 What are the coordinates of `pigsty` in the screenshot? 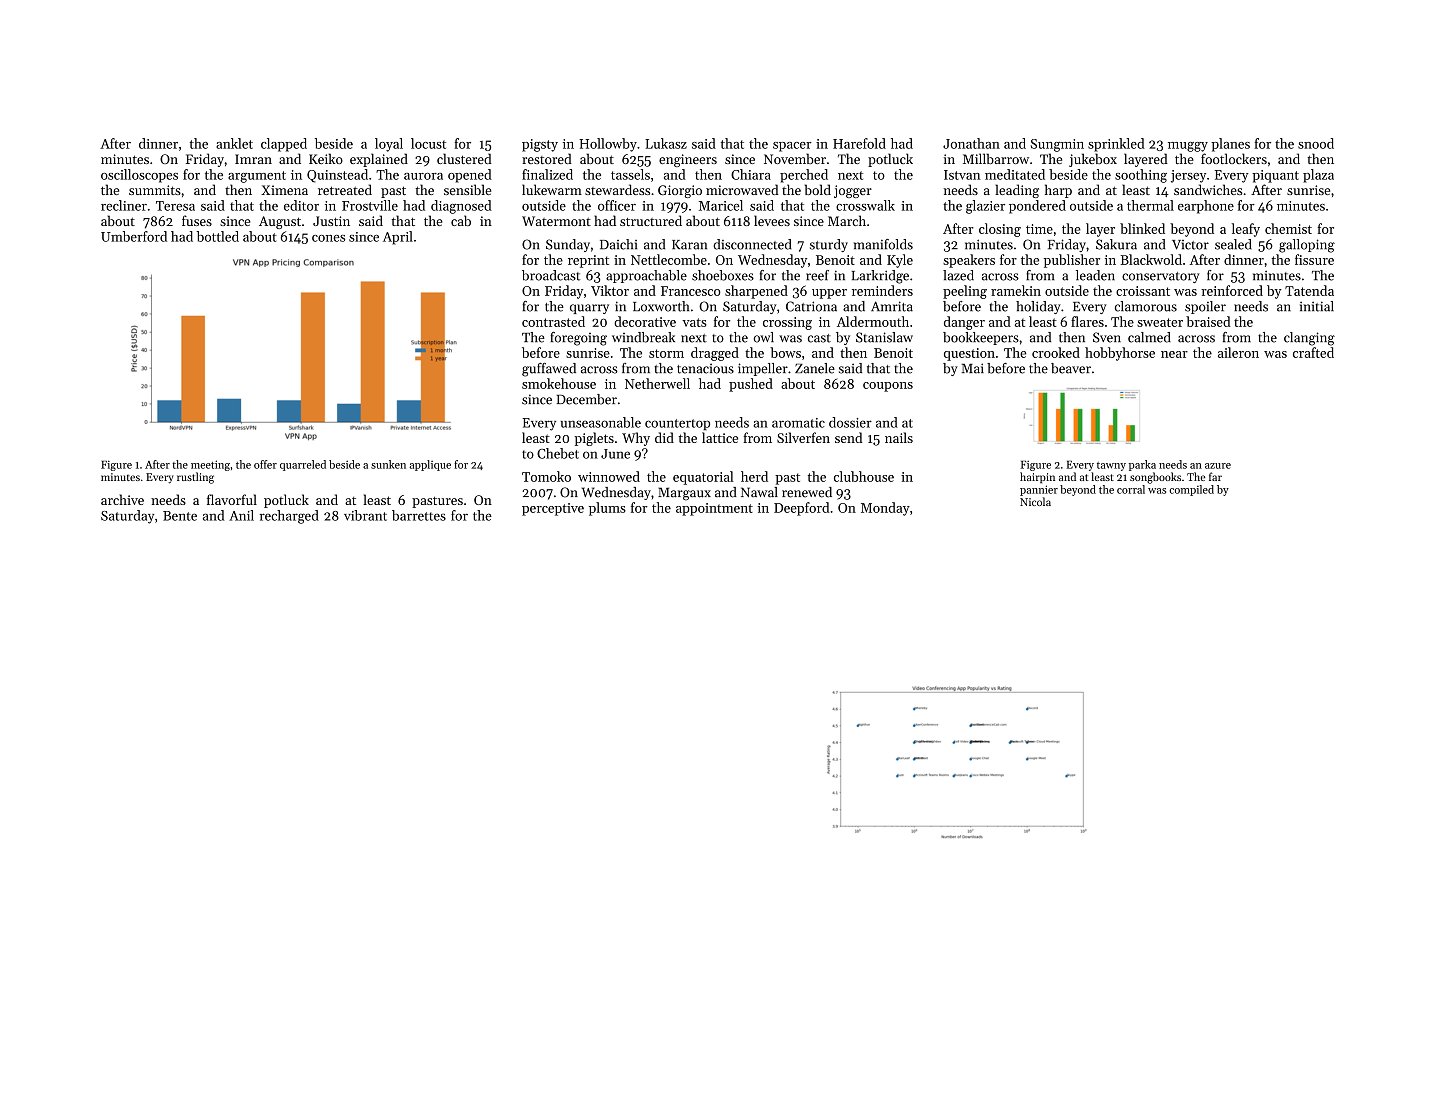 It's located at (540, 145).
